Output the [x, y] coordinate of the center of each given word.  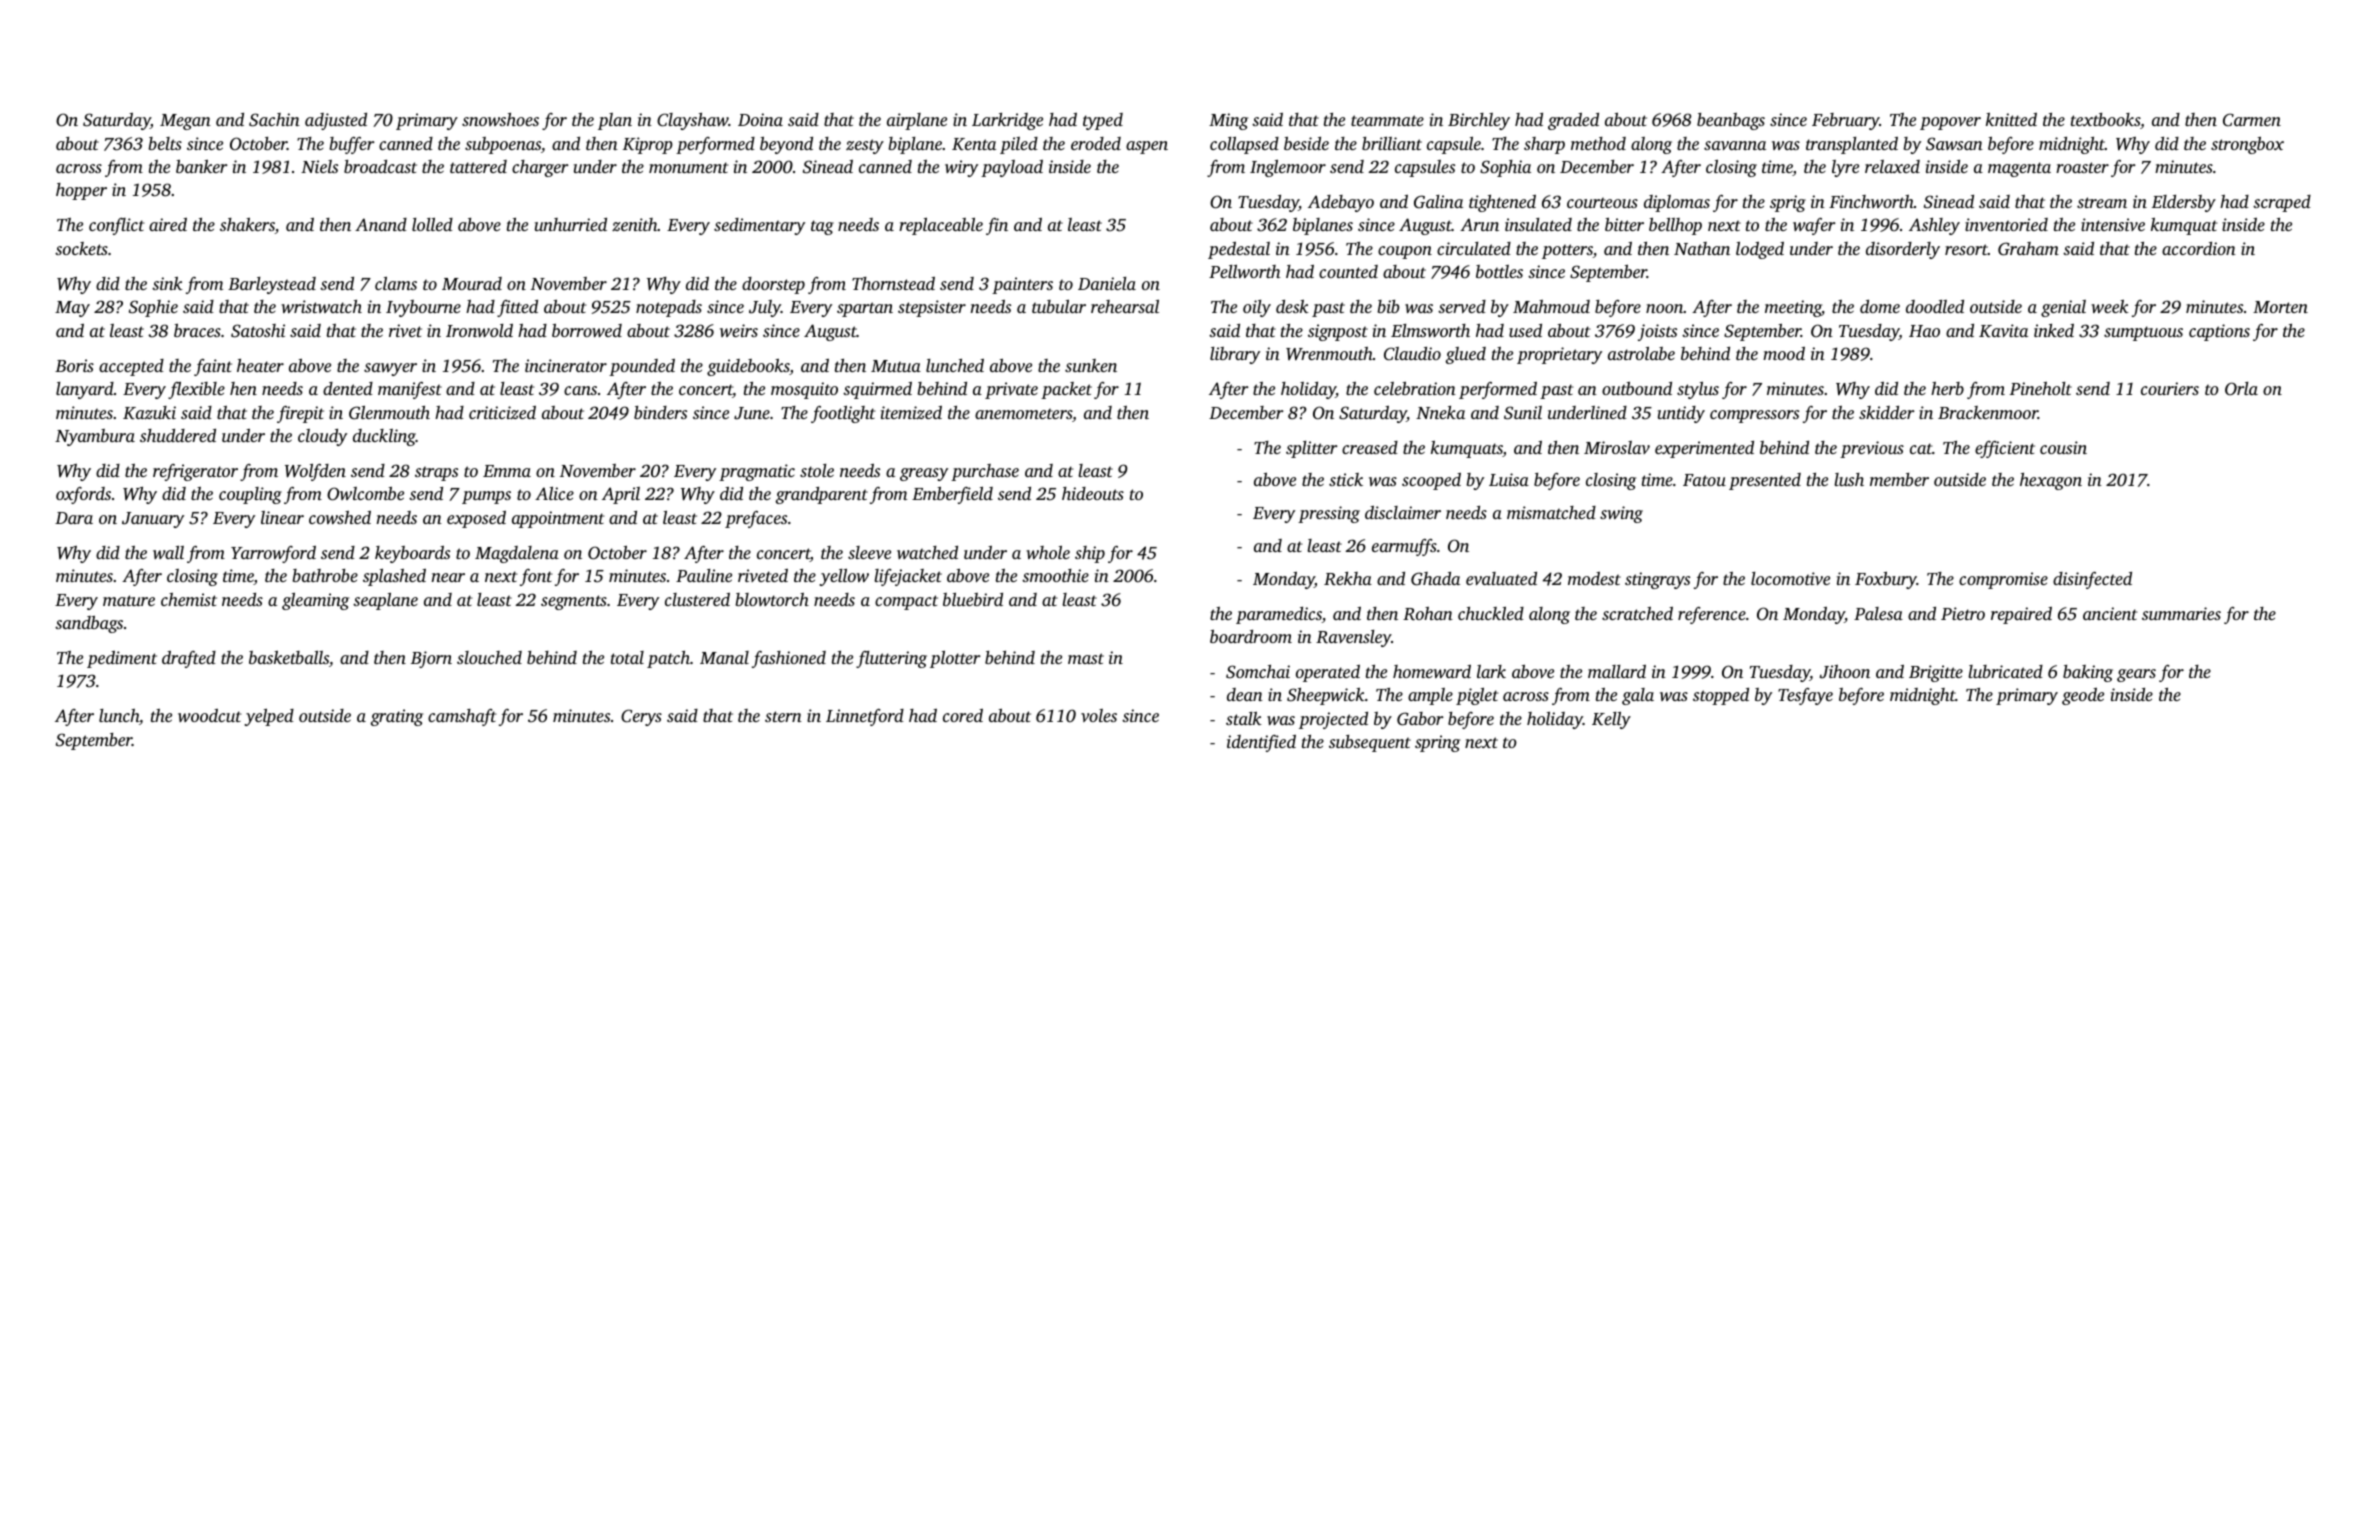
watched [927, 552]
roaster [2082, 167]
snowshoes [500, 119]
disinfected [2092, 580]
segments [574, 602]
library [1235, 355]
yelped [269, 717]
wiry [961, 168]
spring [1437, 743]
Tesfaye [1805, 696]
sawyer [390, 369]
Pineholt [2041, 388]
